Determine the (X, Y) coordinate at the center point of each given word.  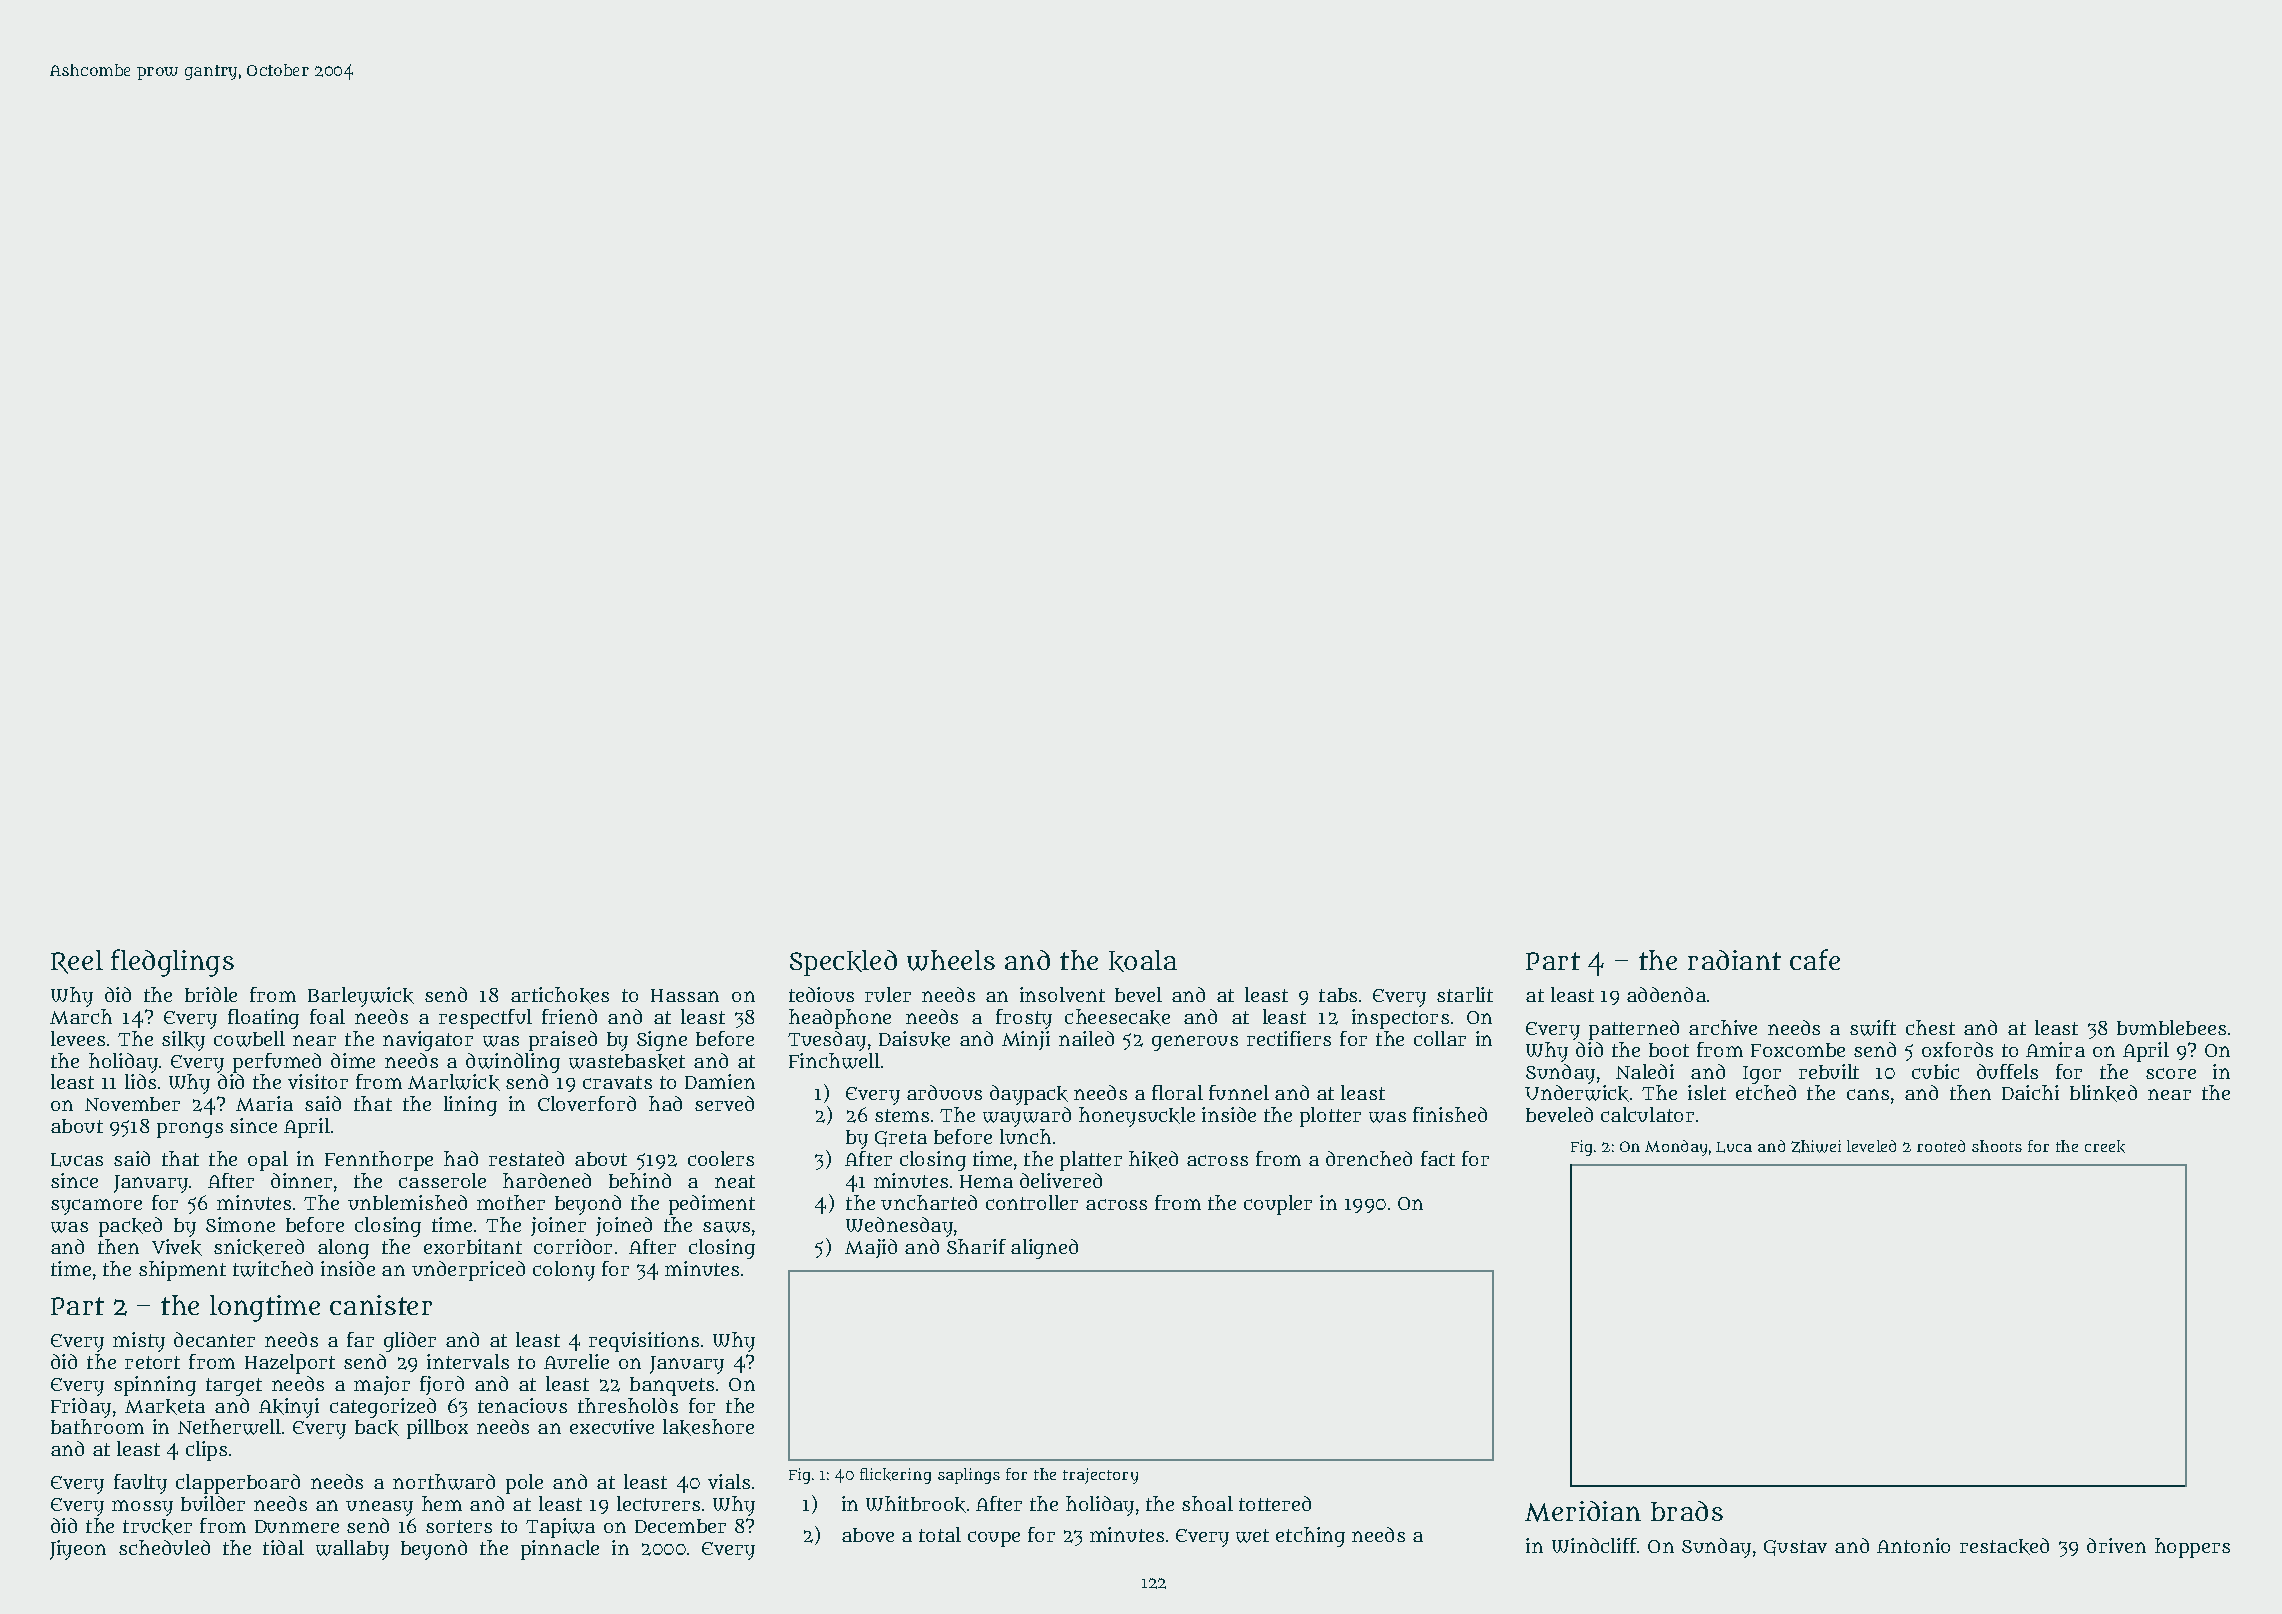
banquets (672, 1386)
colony (564, 1271)
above (868, 1535)
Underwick (1577, 1093)
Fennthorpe (379, 1161)
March (81, 1016)
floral (1177, 1092)
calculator (1647, 1114)
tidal (283, 1547)
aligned (1044, 1249)
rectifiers (1289, 1038)
